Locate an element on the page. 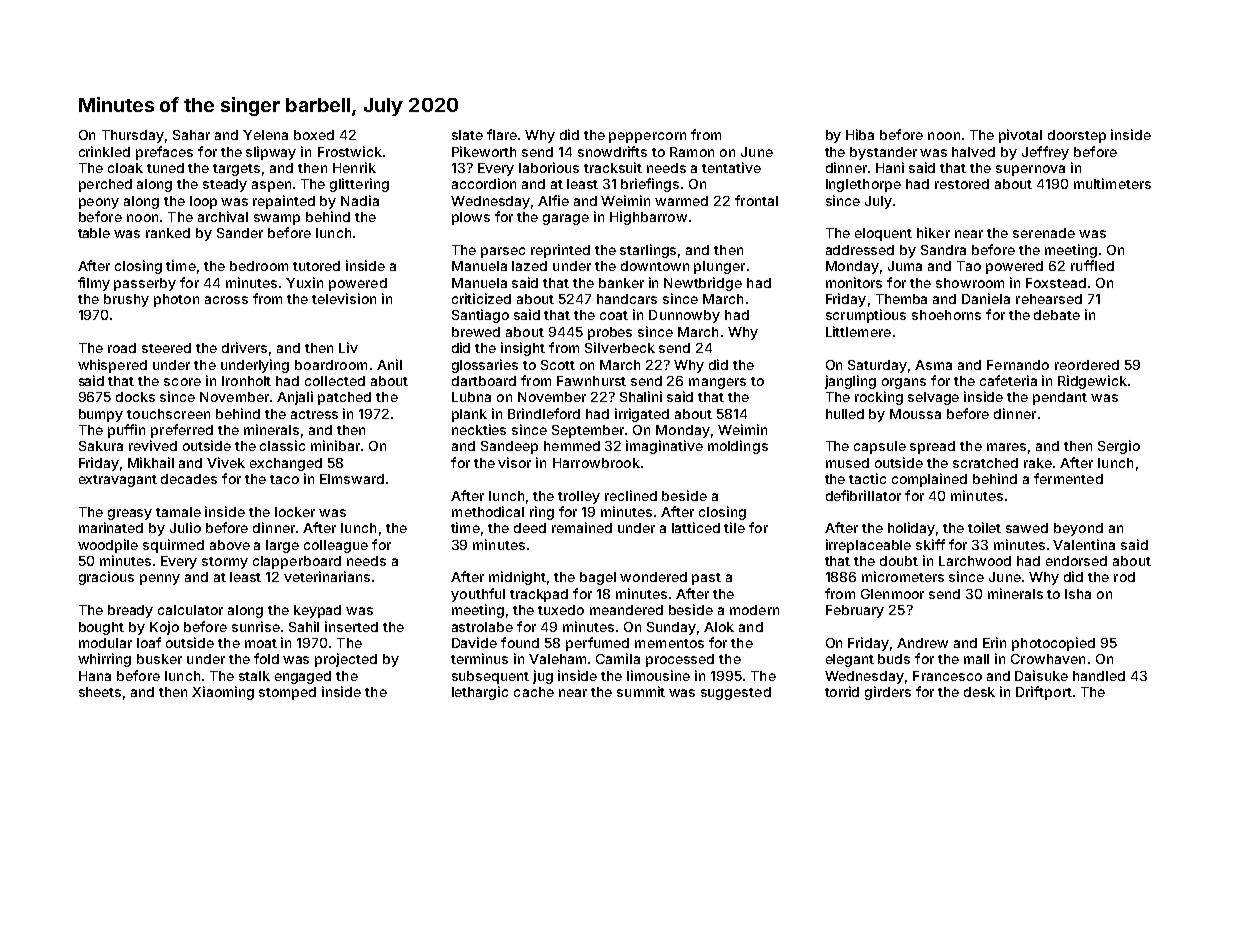 Image resolution: width=1233 pixels, height=952 pixels. pivotal is located at coordinates (1020, 136).
